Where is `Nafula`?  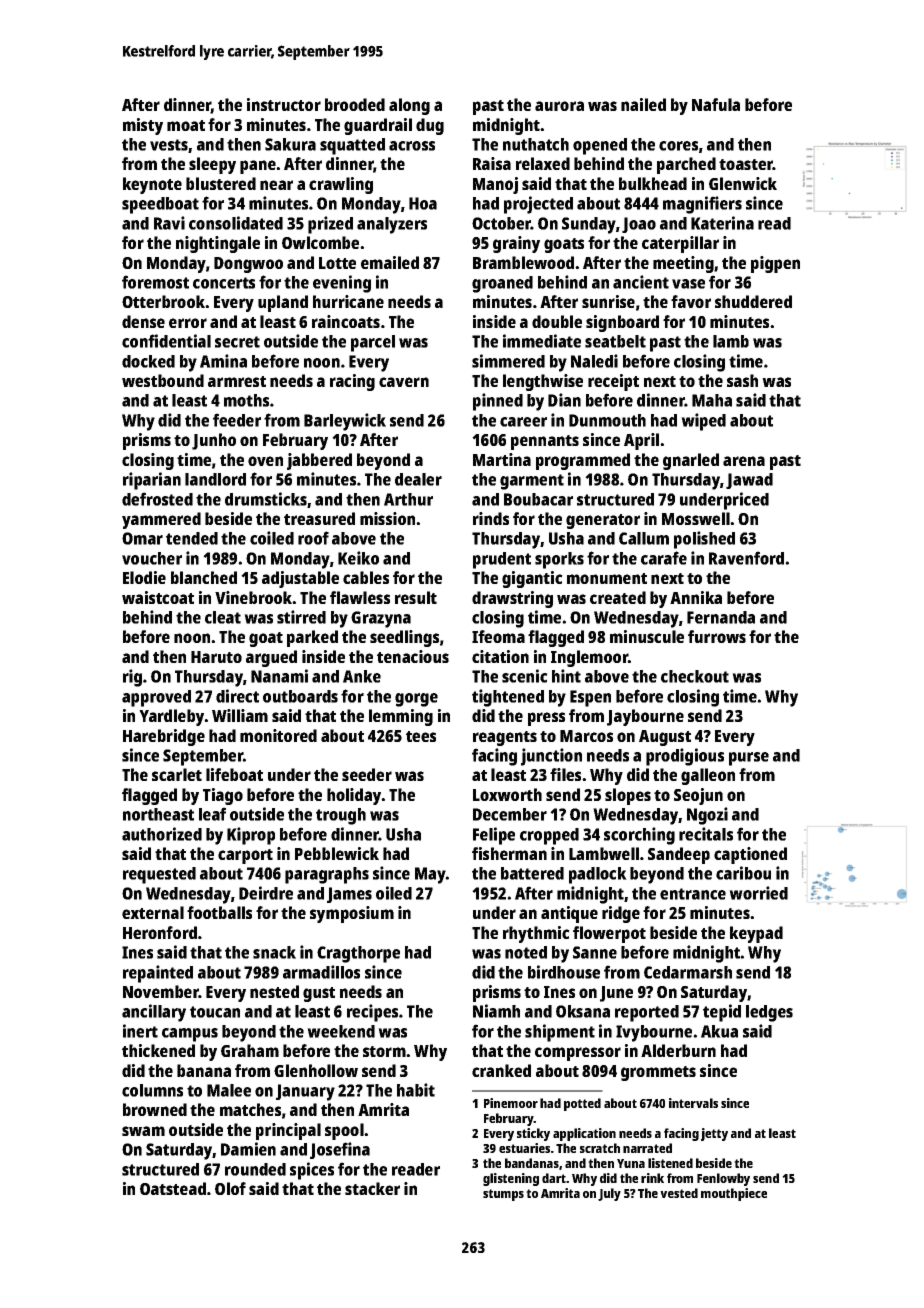 Nafula is located at coordinates (716, 104).
